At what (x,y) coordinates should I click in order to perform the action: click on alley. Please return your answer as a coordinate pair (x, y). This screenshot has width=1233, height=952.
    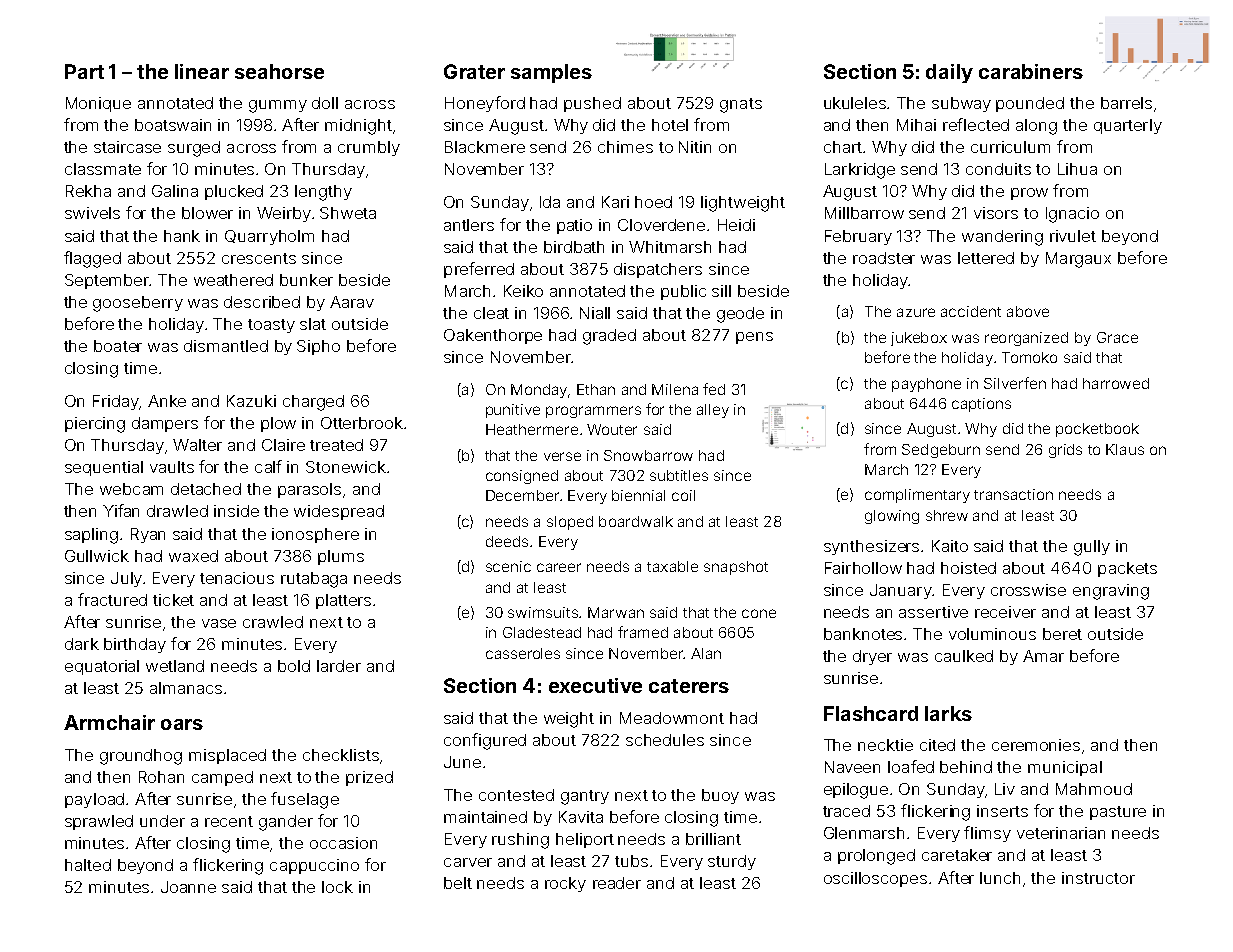
    Looking at the image, I should click on (713, 411).
